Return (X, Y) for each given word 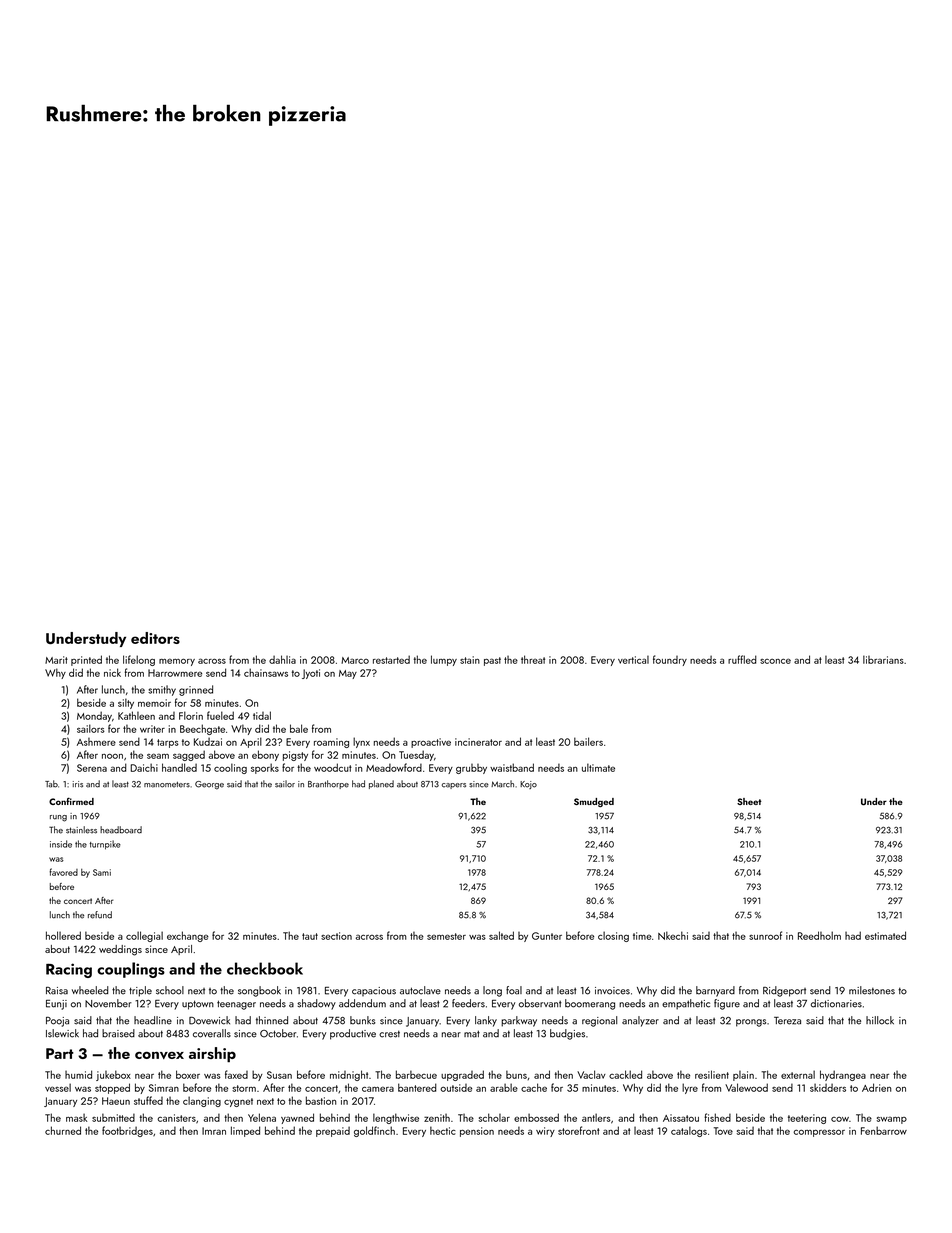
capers (454, 786)
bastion (321, 1100)
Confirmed (71, 801)
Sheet (749, 801)
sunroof (765, 935)
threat (533, 659)
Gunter (547, 936)
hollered (63, 935)
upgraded (462, 1075)
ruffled (742, 659)
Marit (56, 660)
